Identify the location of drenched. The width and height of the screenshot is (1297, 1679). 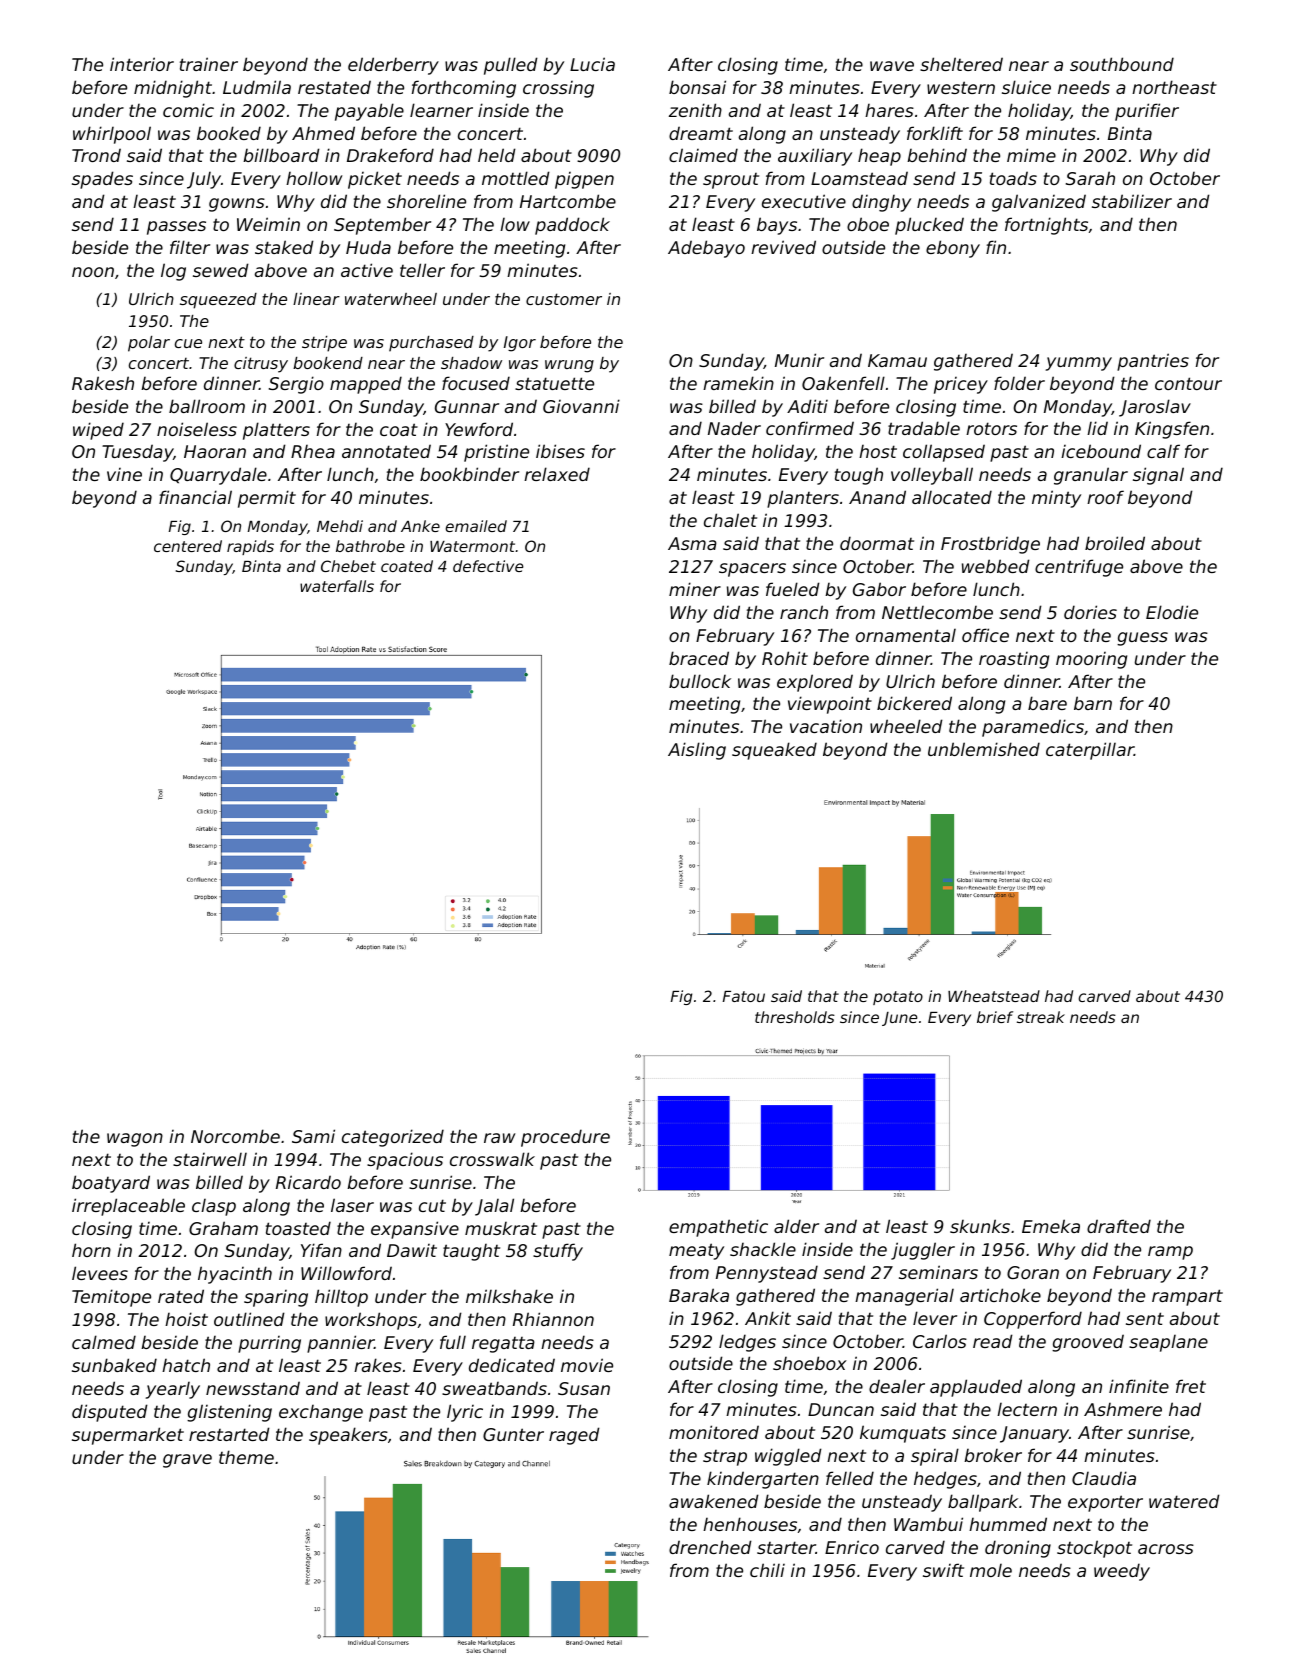
(710, 1547).
